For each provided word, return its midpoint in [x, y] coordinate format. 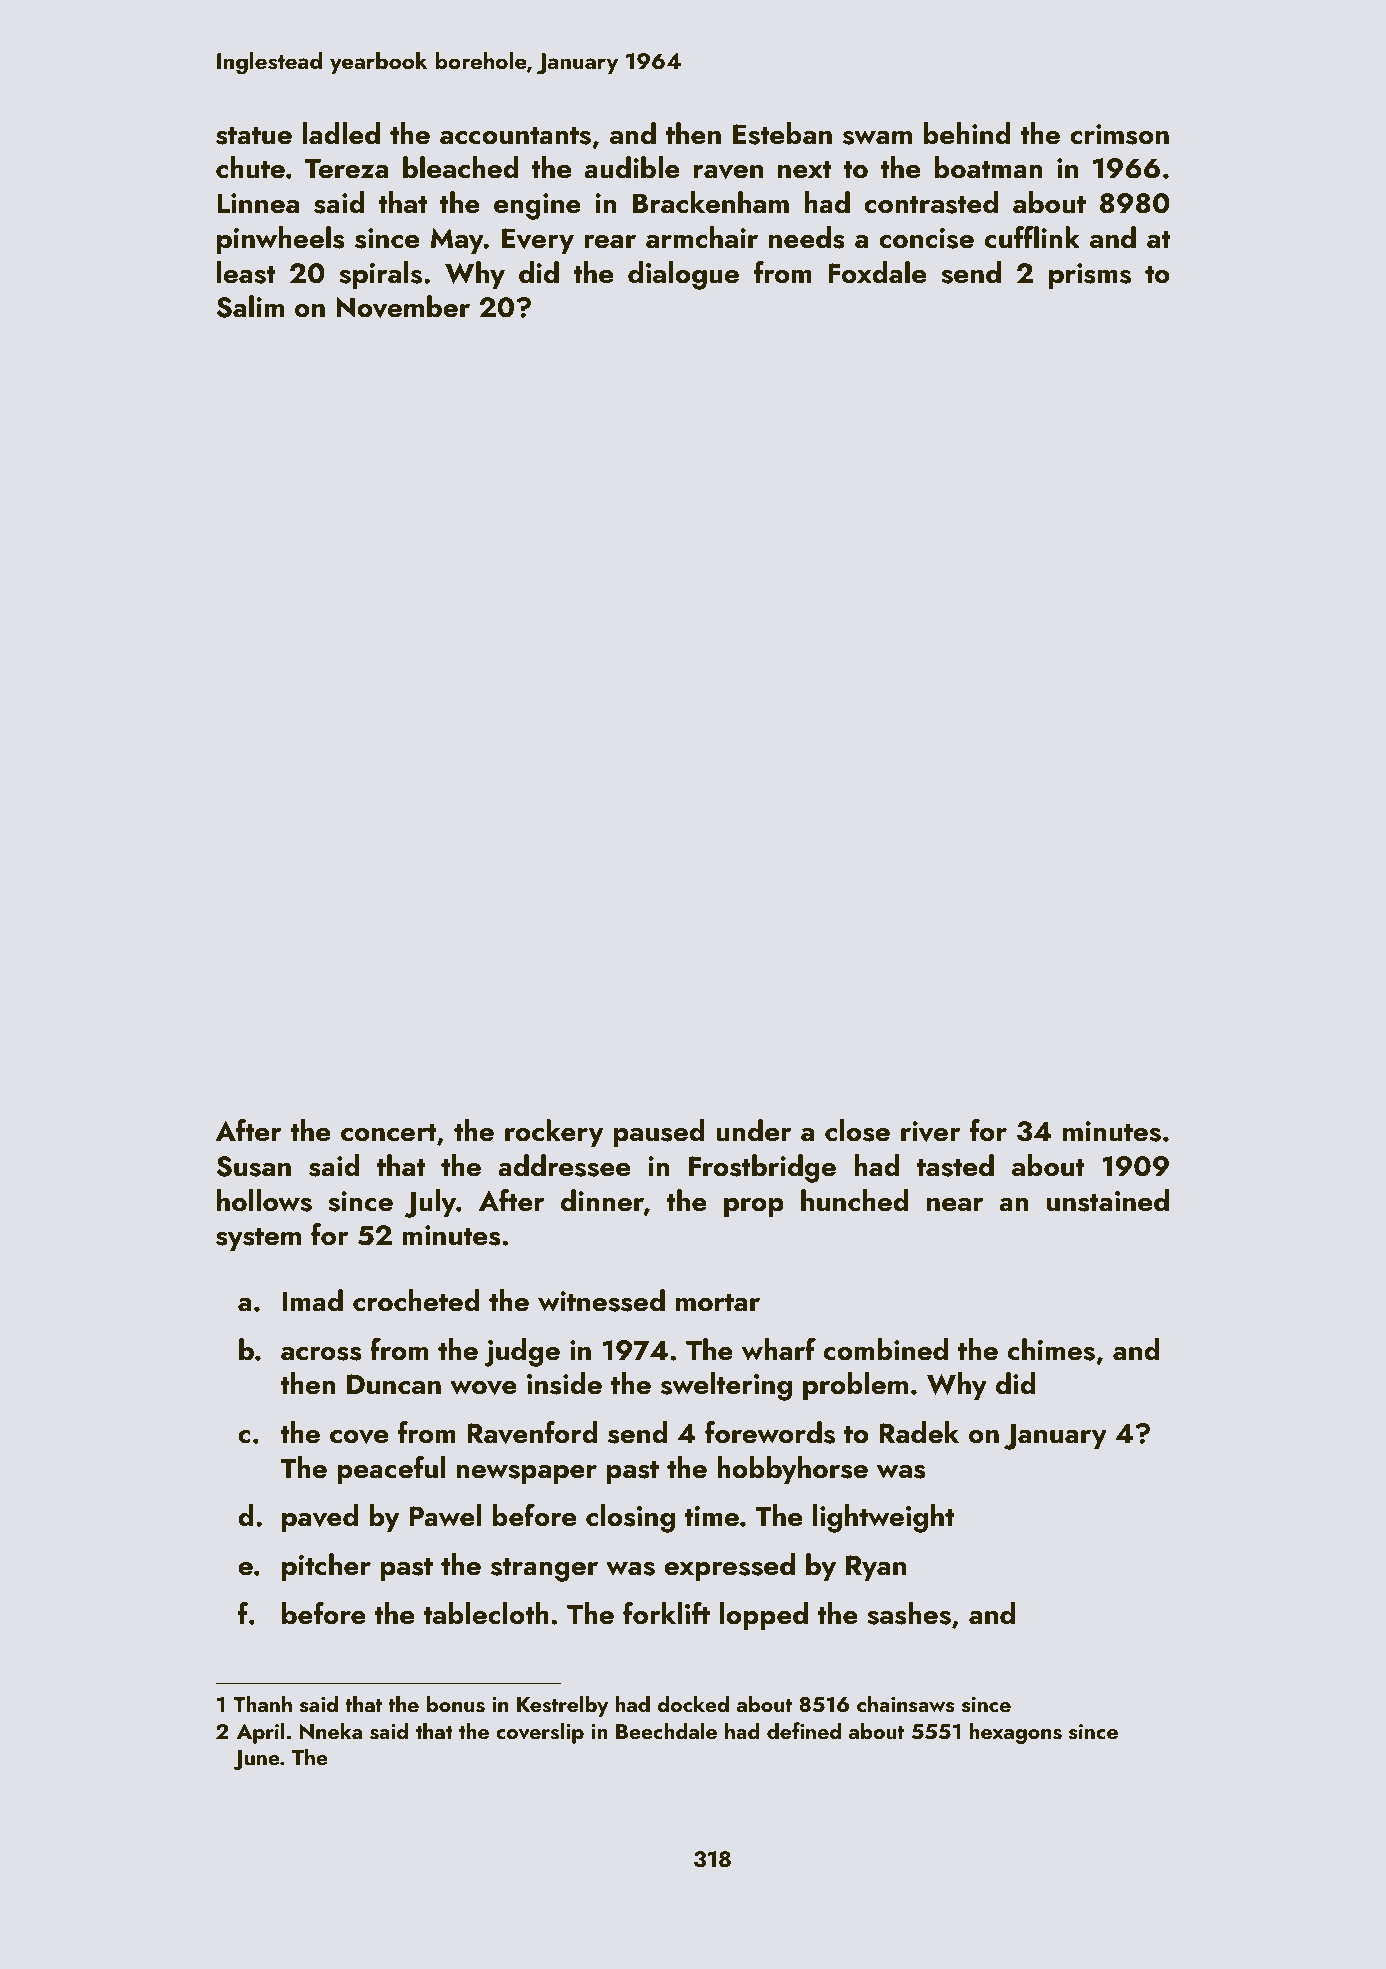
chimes [1051, 1349]
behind [967, 133]
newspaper [526, 1474]
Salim [250, 306]
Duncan [394, 1384]
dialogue [683, 275]
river [930, 1131]
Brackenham [711, 202]
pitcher [326, 1567]
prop [754, 1207]
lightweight [883, 1518]
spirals [380, 275]
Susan [253, 1166]
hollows [264, 1200]
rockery [554, 1133]
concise [926, 238]
